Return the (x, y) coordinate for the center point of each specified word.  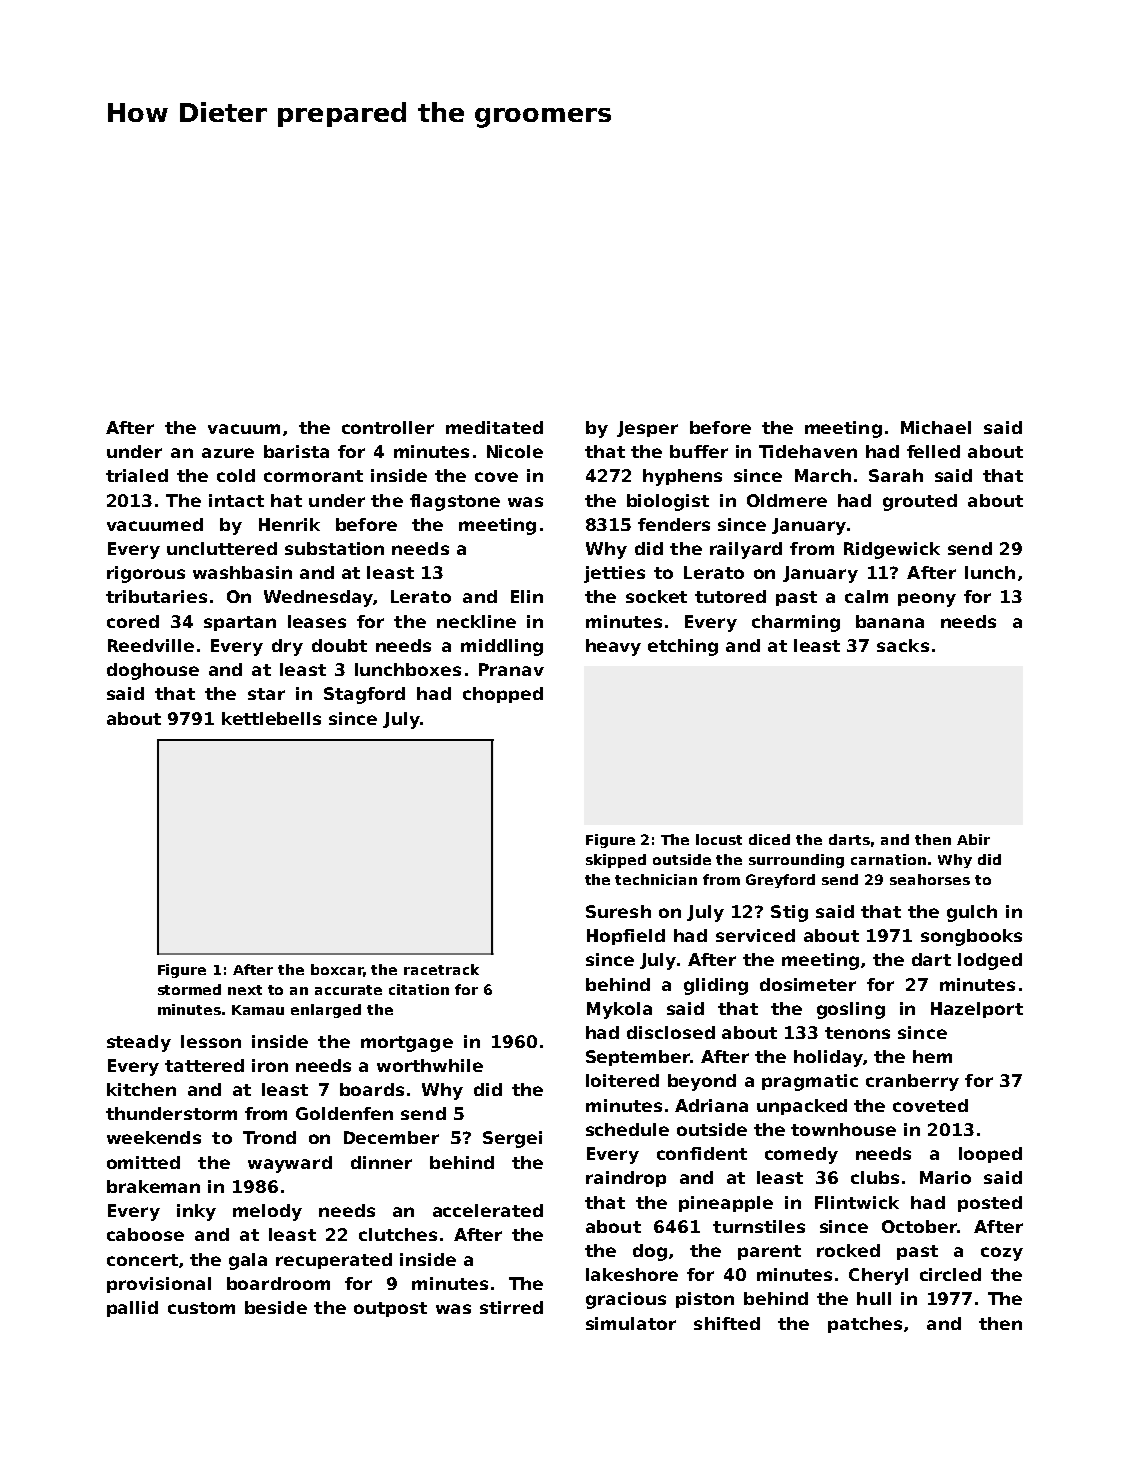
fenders (674, 524)
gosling (851, 1010)
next (245, 990)
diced (769, 839)
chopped (503, 695)
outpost (390, 1309)
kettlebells (271, 718)
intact (236, 500)
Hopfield (626, 937)
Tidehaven (808, 451)
